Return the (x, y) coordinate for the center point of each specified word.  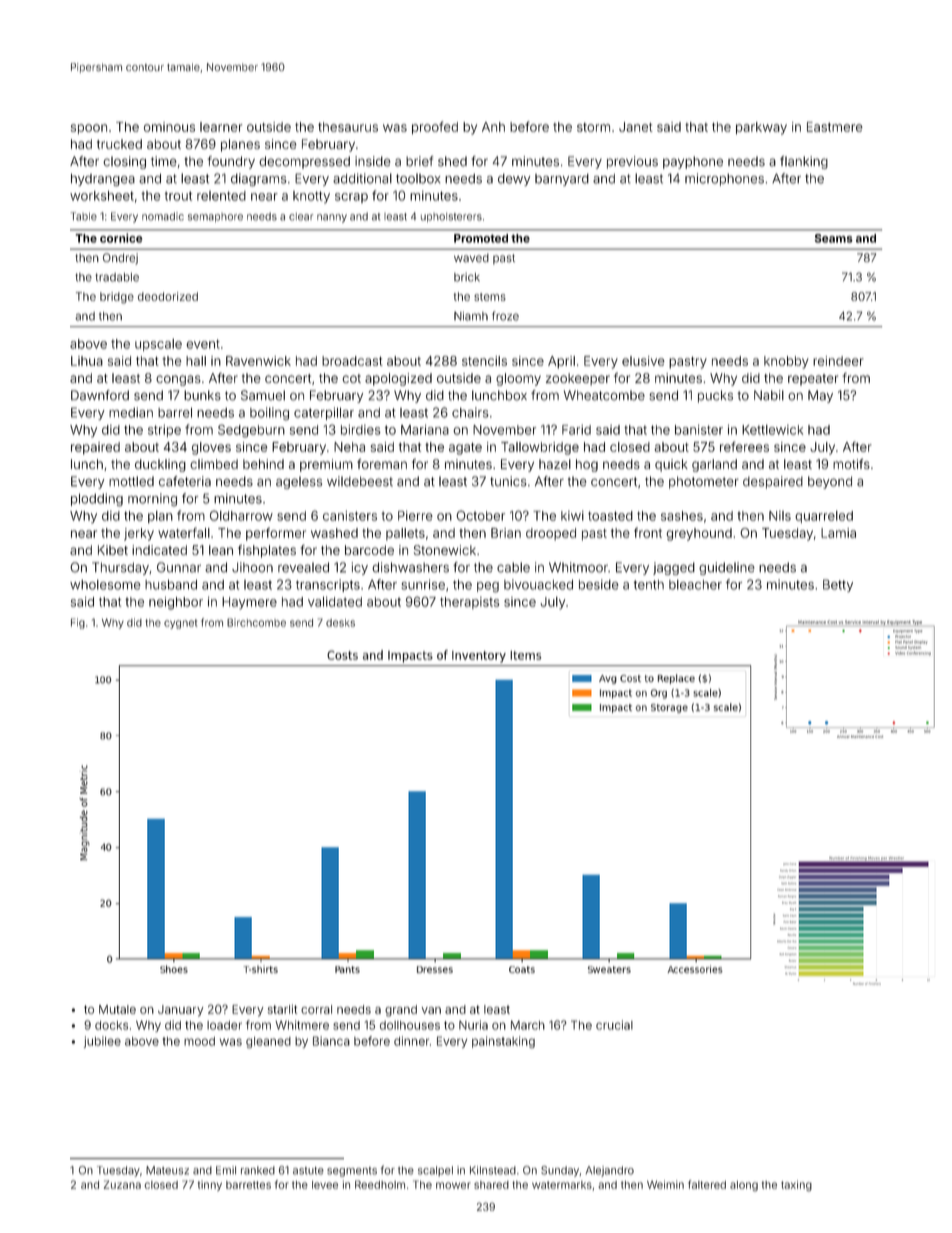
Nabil (769, 395)
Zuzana (122, 1184)
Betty (838, 585)
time (164, 161)
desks (340, 623)
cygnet (180, 624)
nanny (332, 218)
